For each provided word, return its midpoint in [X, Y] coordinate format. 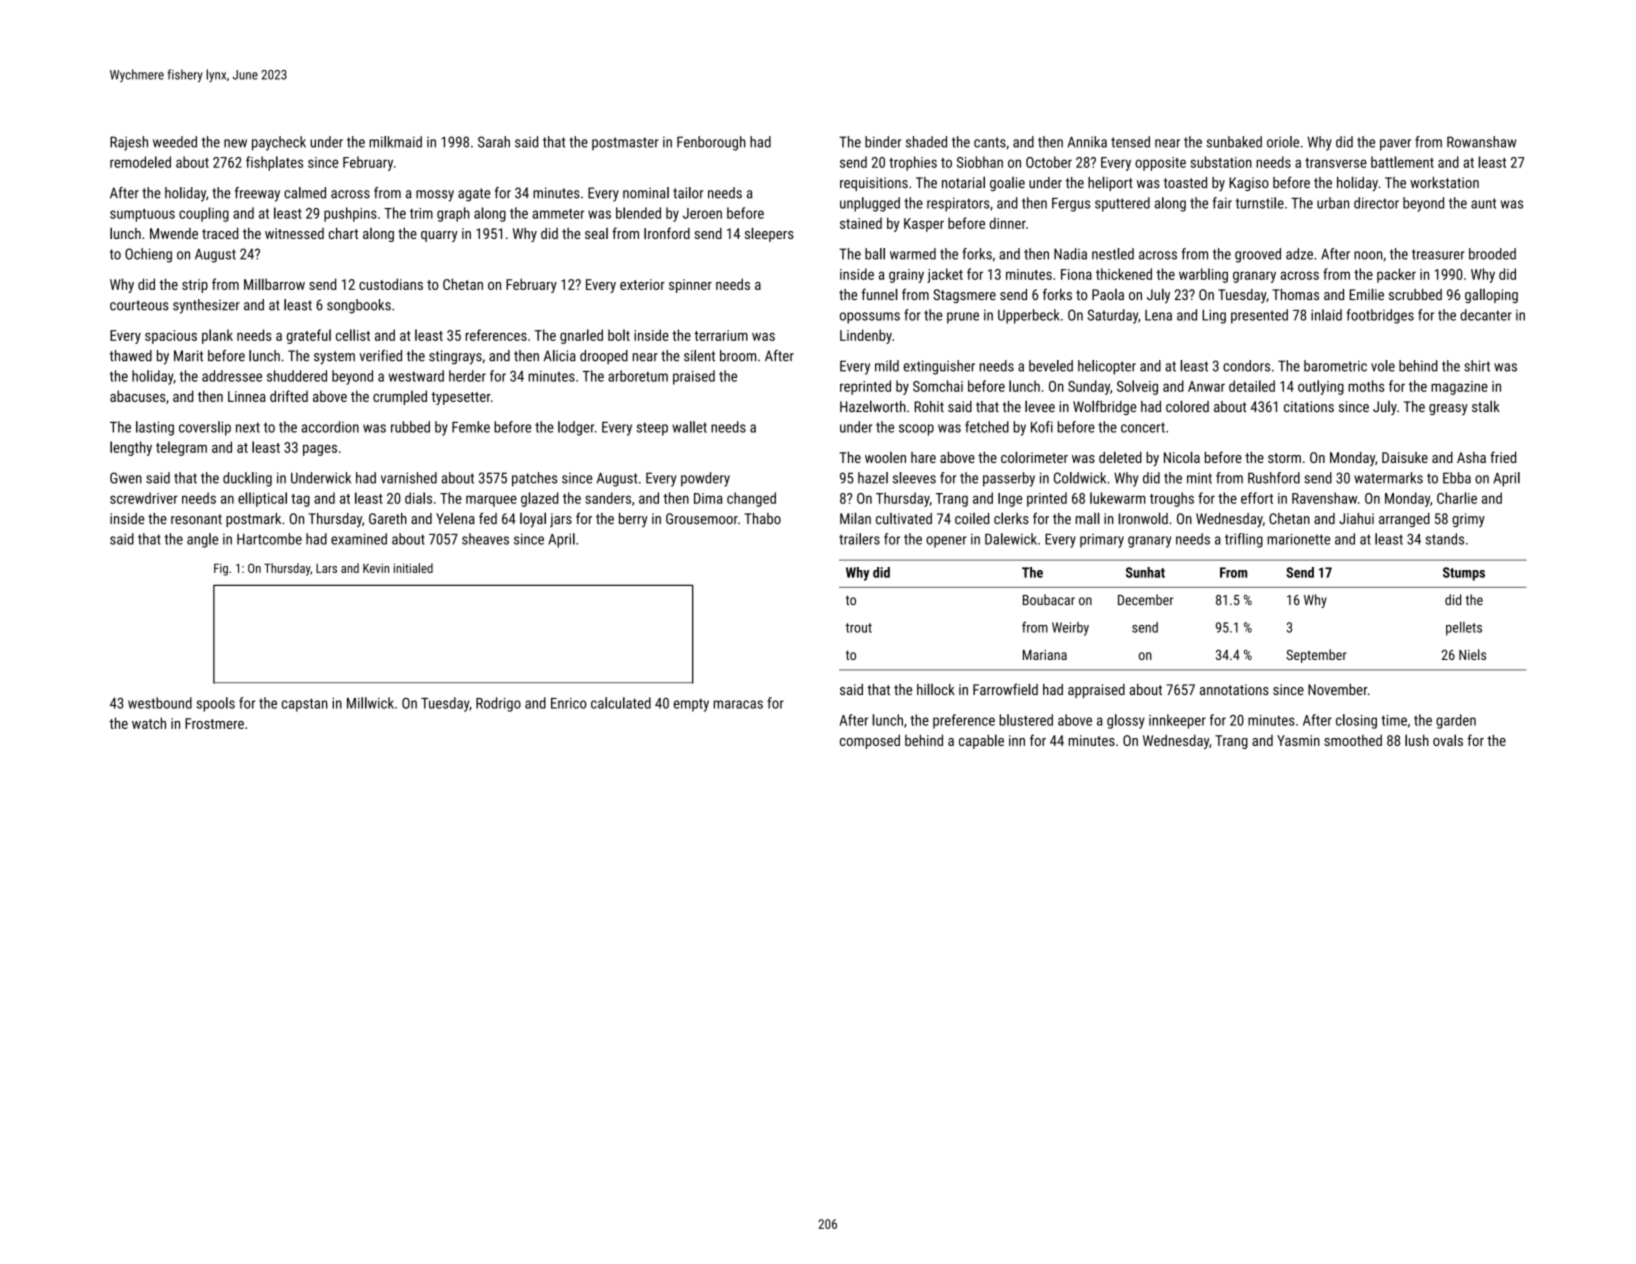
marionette [1298, 539]
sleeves [914, 478]
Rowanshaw [1481, 142]
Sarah [494, 142]
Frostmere [214, 723]
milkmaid [395, 142]
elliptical [262, 499]
